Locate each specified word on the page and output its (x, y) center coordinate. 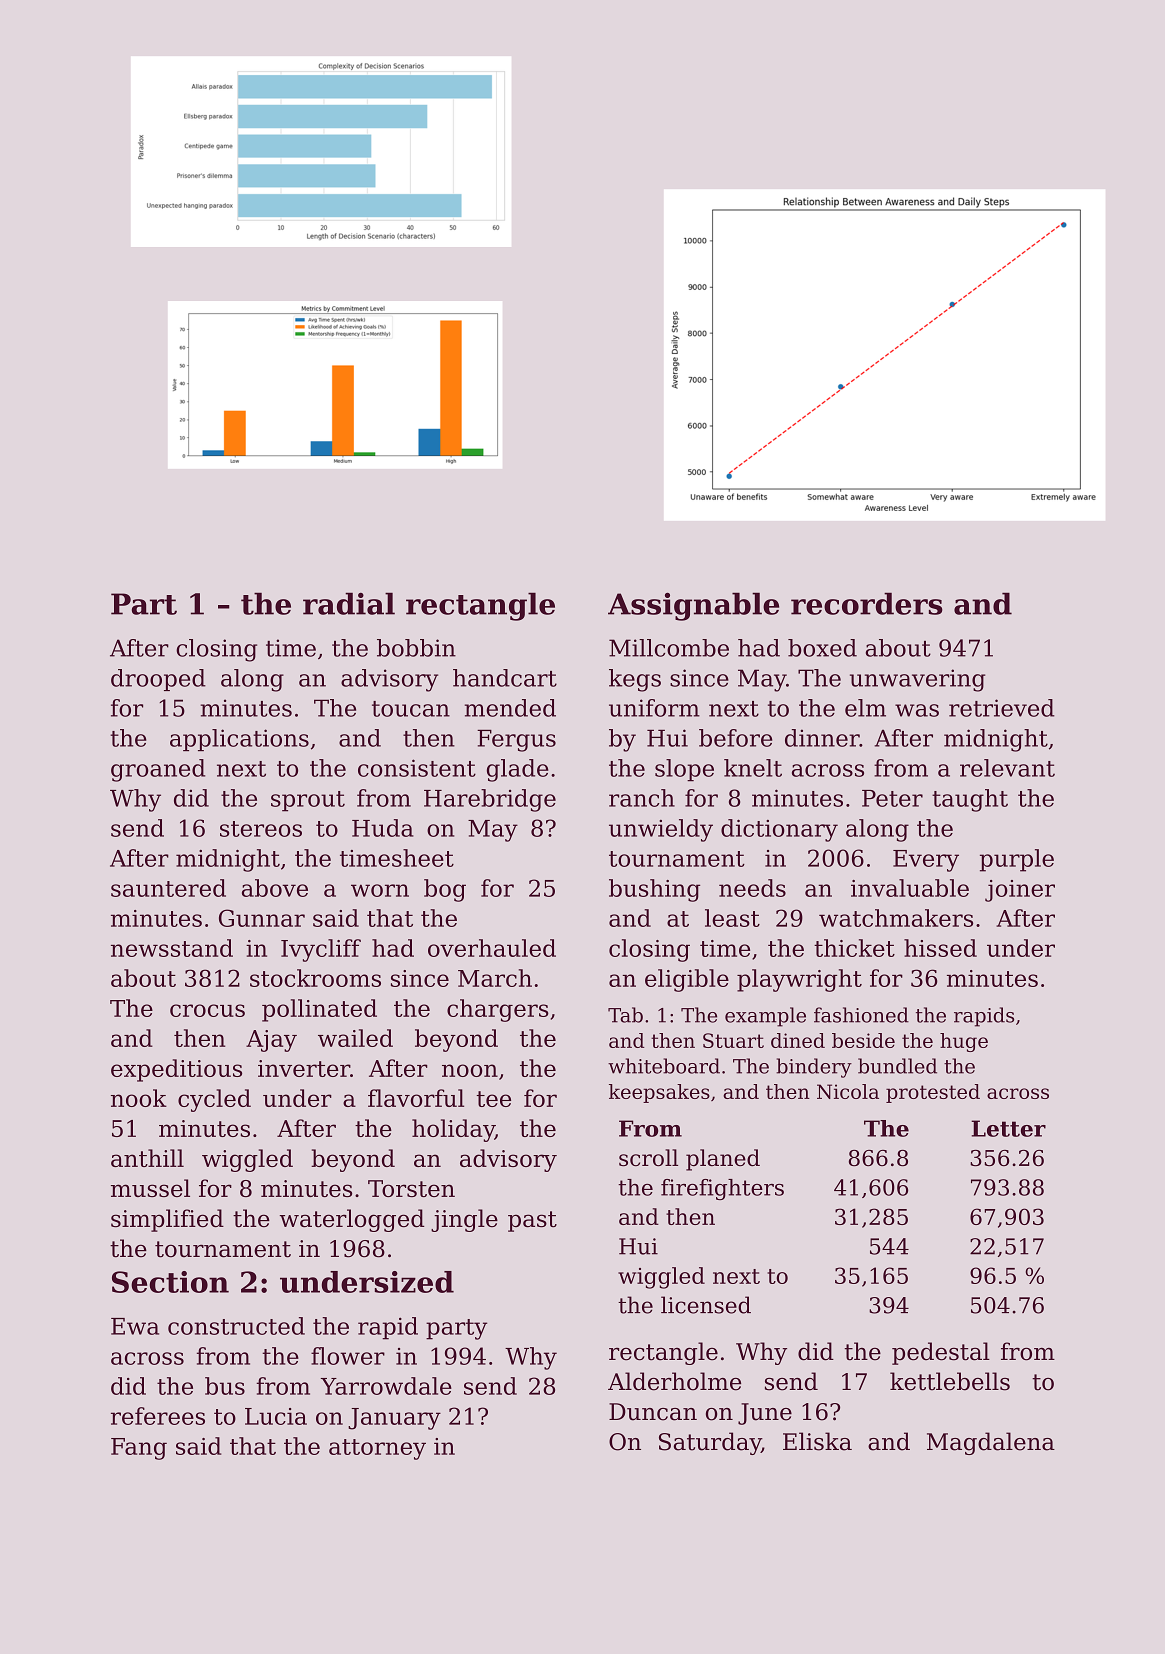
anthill (147, 1158)
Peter (892, 798)
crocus (207, 1010)
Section (170, 1282)
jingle (464, 1220)
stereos (261, 829)
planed (723, 1160)
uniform (654, 708)
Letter (1008, 1128)
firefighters (722, 1189)
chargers (498, 1010)
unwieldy (661, 830)
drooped (158, 680)
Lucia (276, 1416)
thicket (854, 948)
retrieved (1002, 708)
